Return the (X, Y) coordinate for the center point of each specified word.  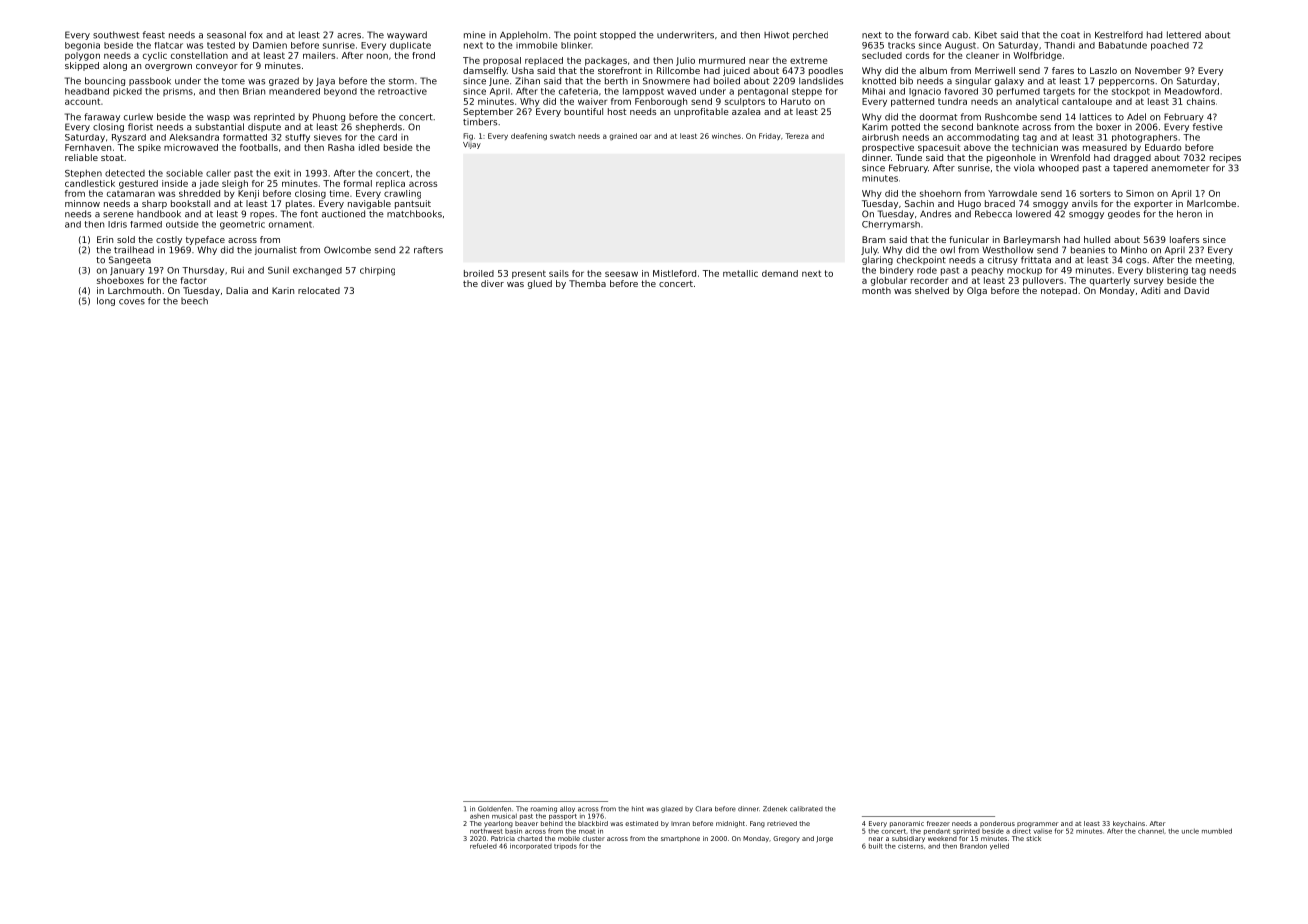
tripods (565, 846)
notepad (1059, 291)
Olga (977, 291)
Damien (270, 45)
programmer (1038, 825)
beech (194, 301)
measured (1105, 147)
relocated (319, 290)
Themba (587, 283)
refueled (483, 846)
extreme (809, 61)
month (876, 290)
